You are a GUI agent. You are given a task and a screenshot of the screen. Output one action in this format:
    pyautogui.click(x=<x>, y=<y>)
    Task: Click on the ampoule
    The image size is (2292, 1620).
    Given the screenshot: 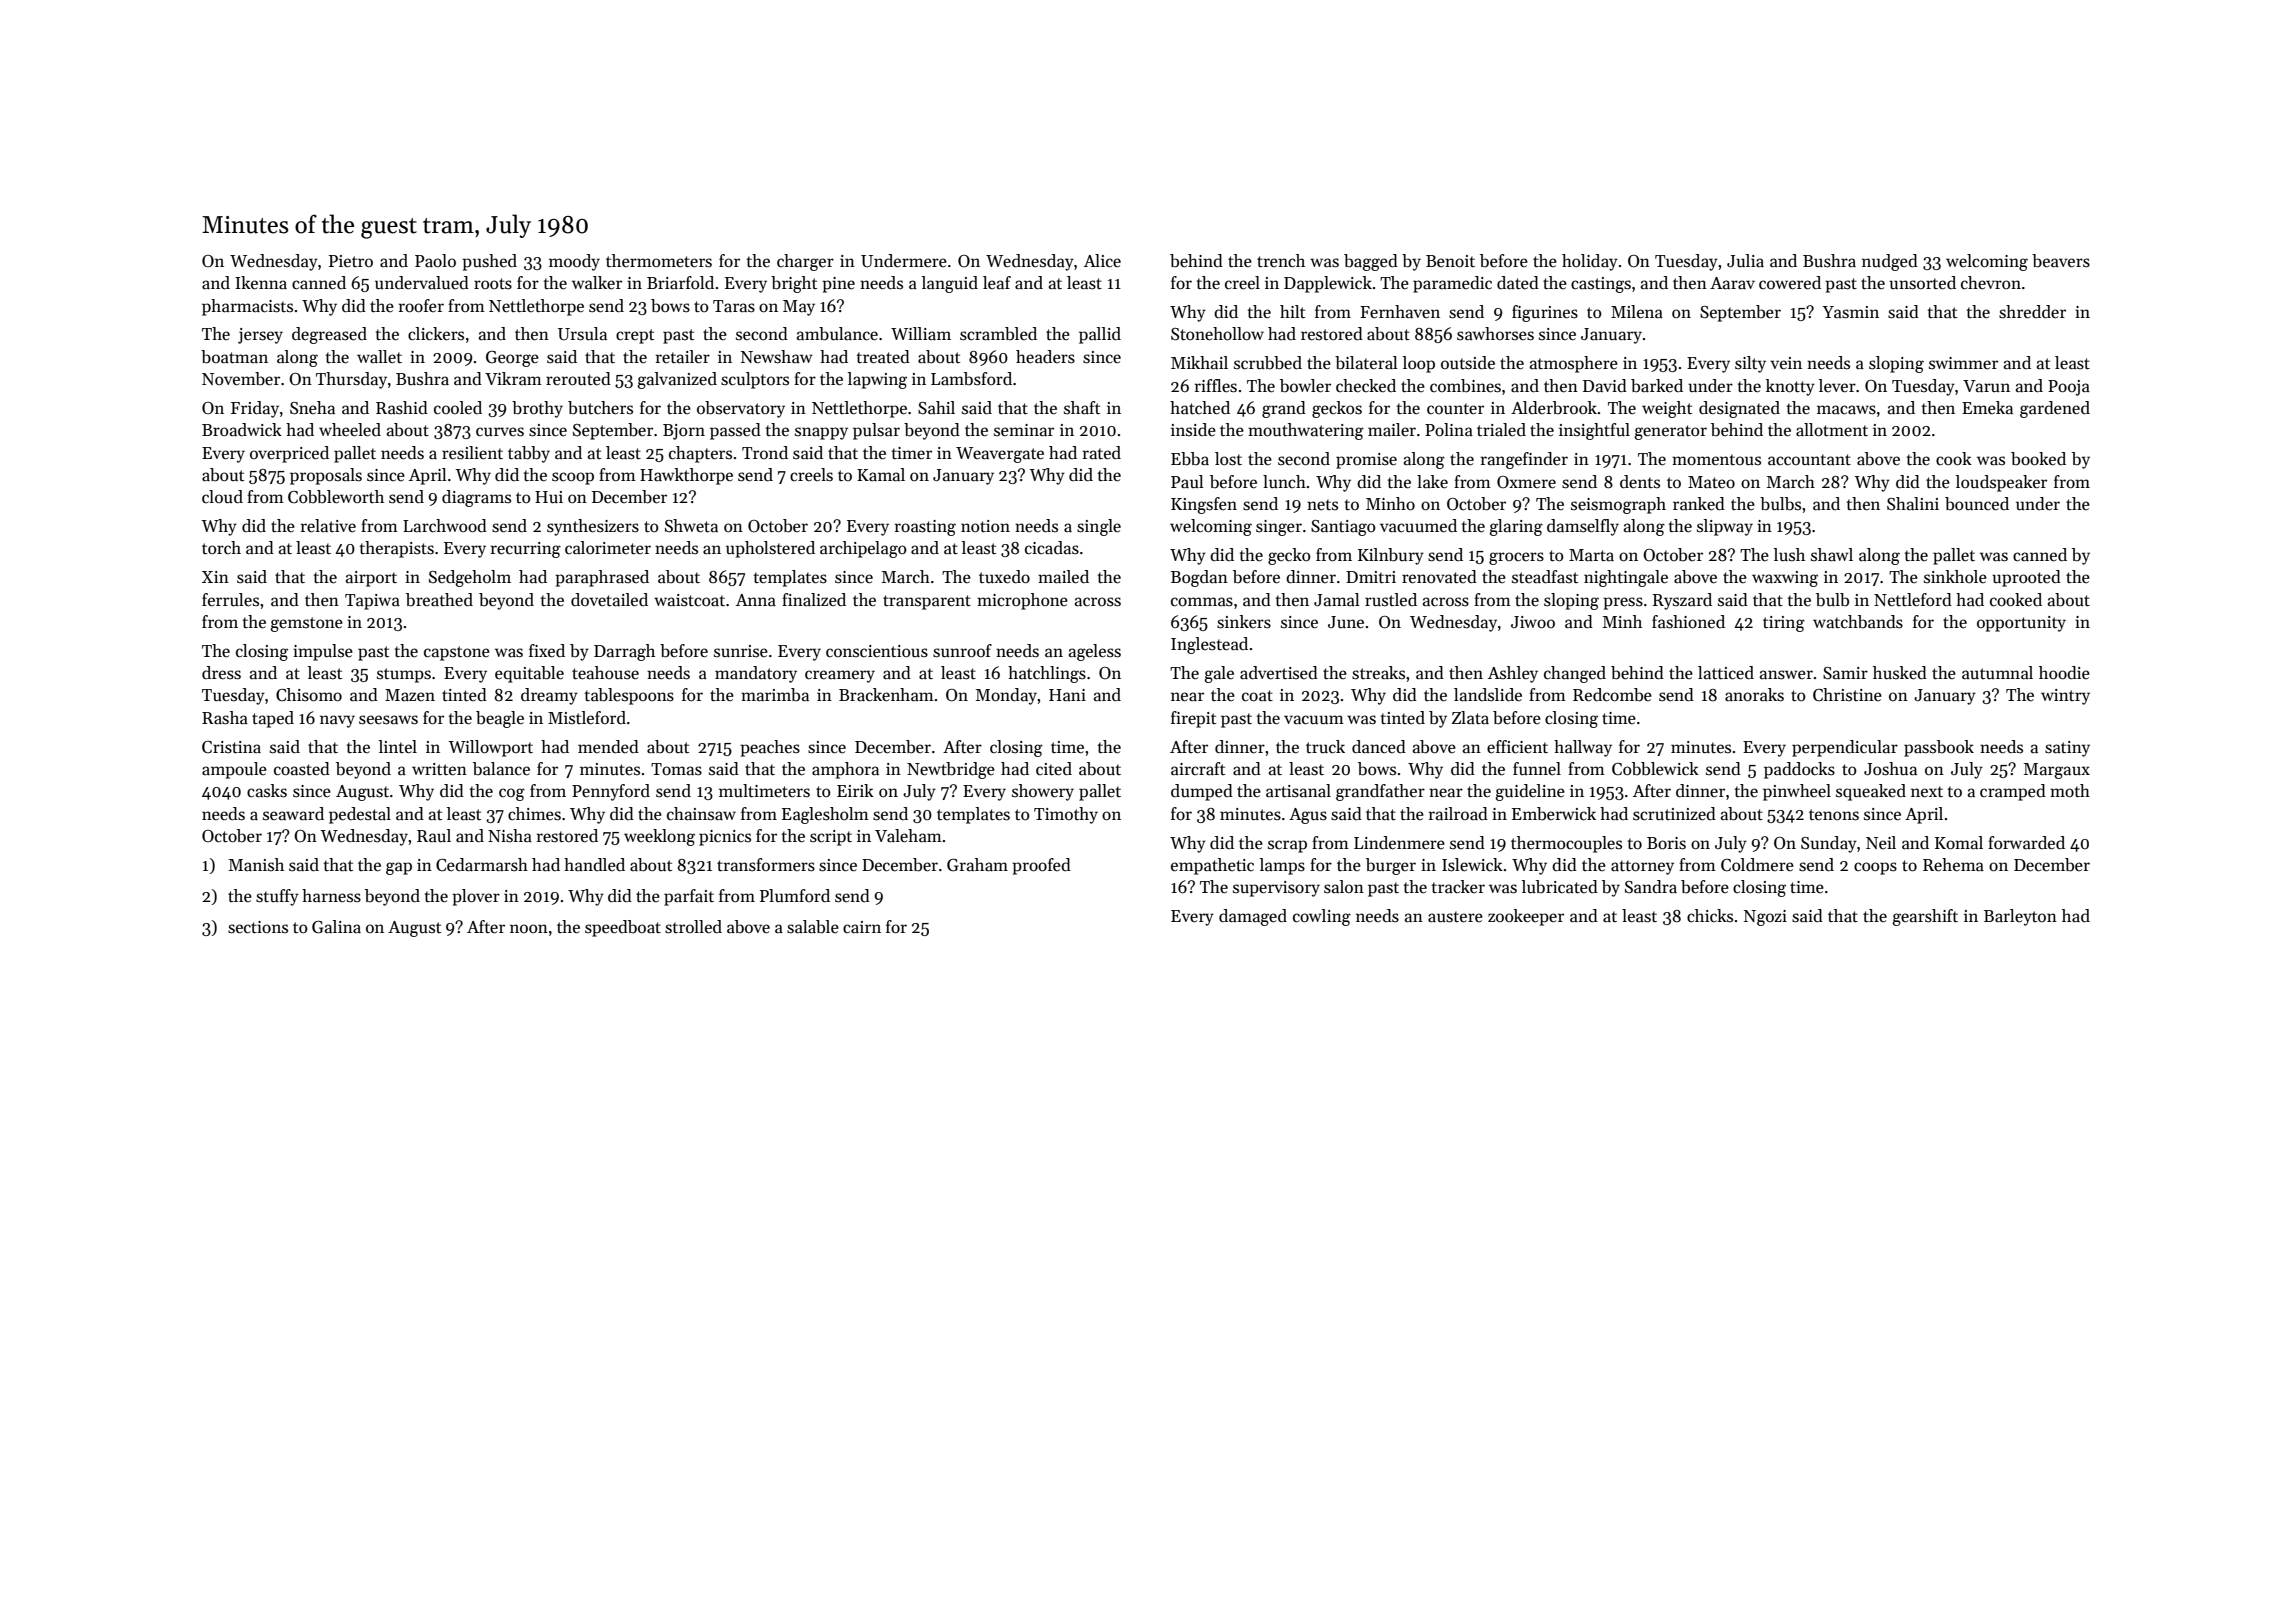 What is the action you would take?
    pyautogui.click(x=234, y=770)
